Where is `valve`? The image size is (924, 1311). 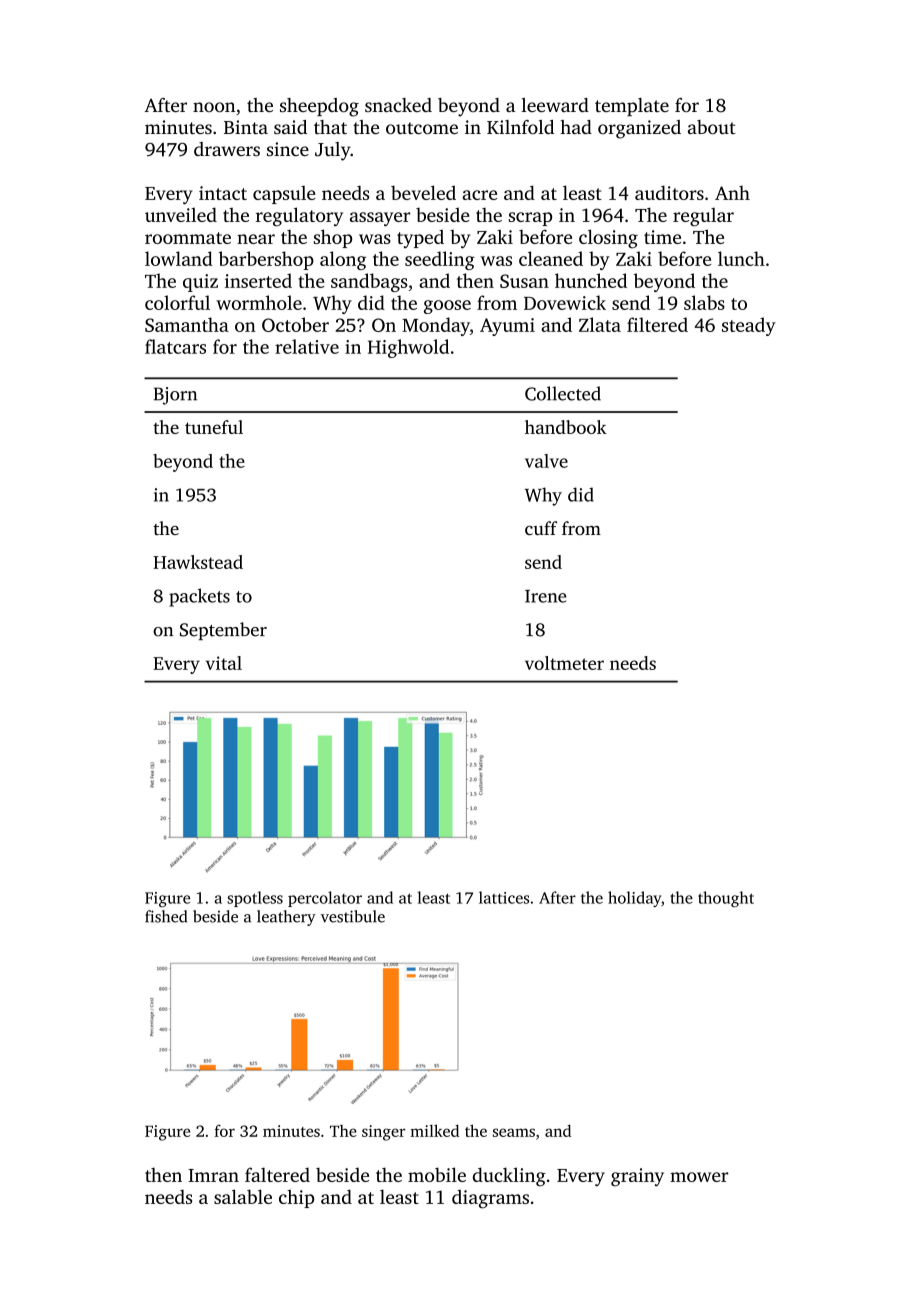 valve is located at coordinates (546, 461).
